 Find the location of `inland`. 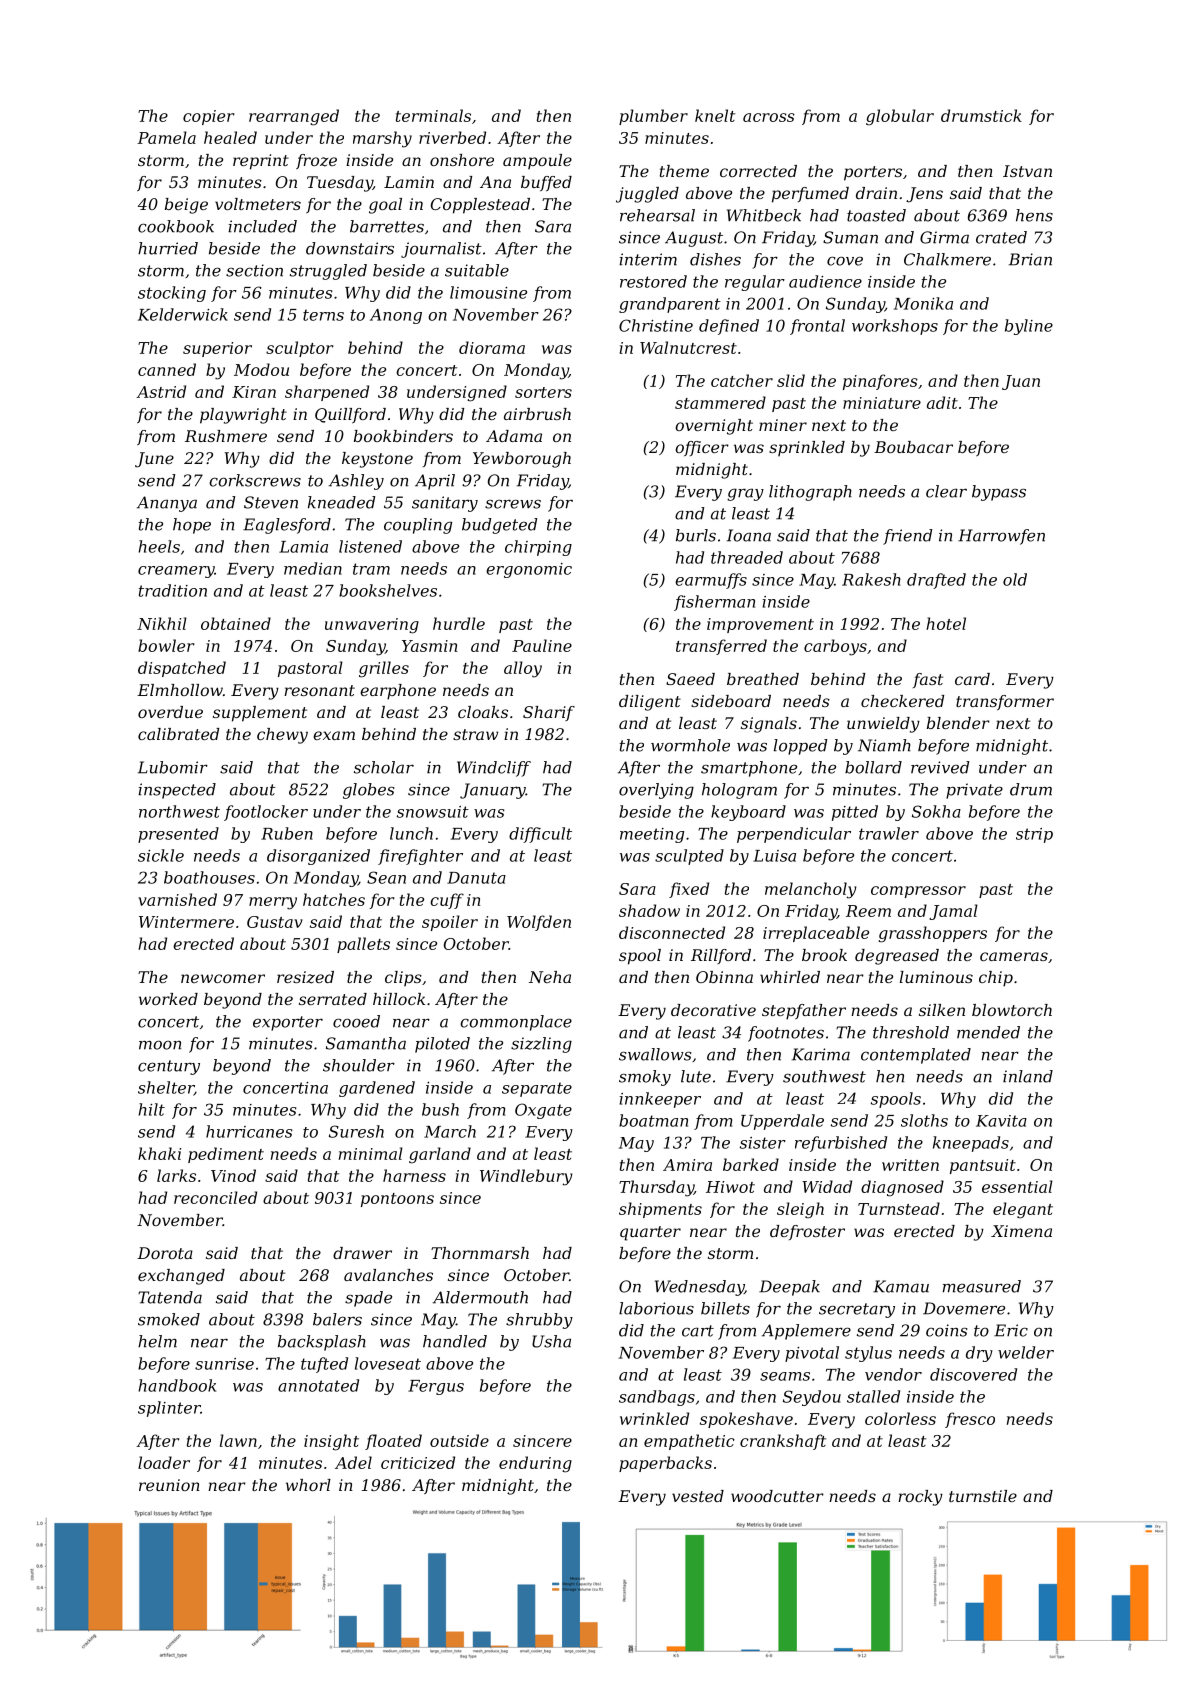

inland is located at coordinates (1028, 1076).
